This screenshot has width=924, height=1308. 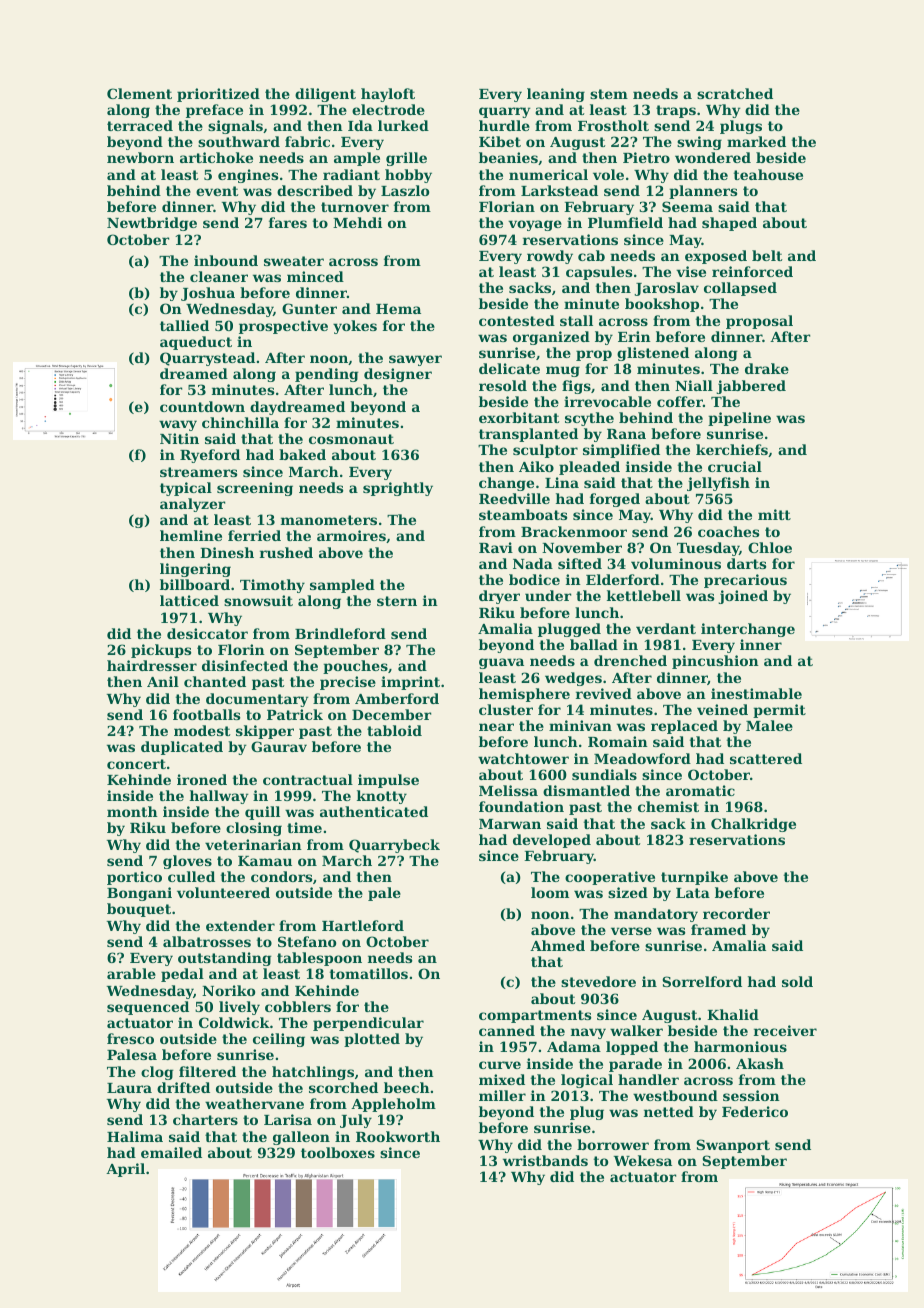 What do you see at coordinates (735, 93) in the screenshot?
I see `scratched` at bounding box center [735, 93].
